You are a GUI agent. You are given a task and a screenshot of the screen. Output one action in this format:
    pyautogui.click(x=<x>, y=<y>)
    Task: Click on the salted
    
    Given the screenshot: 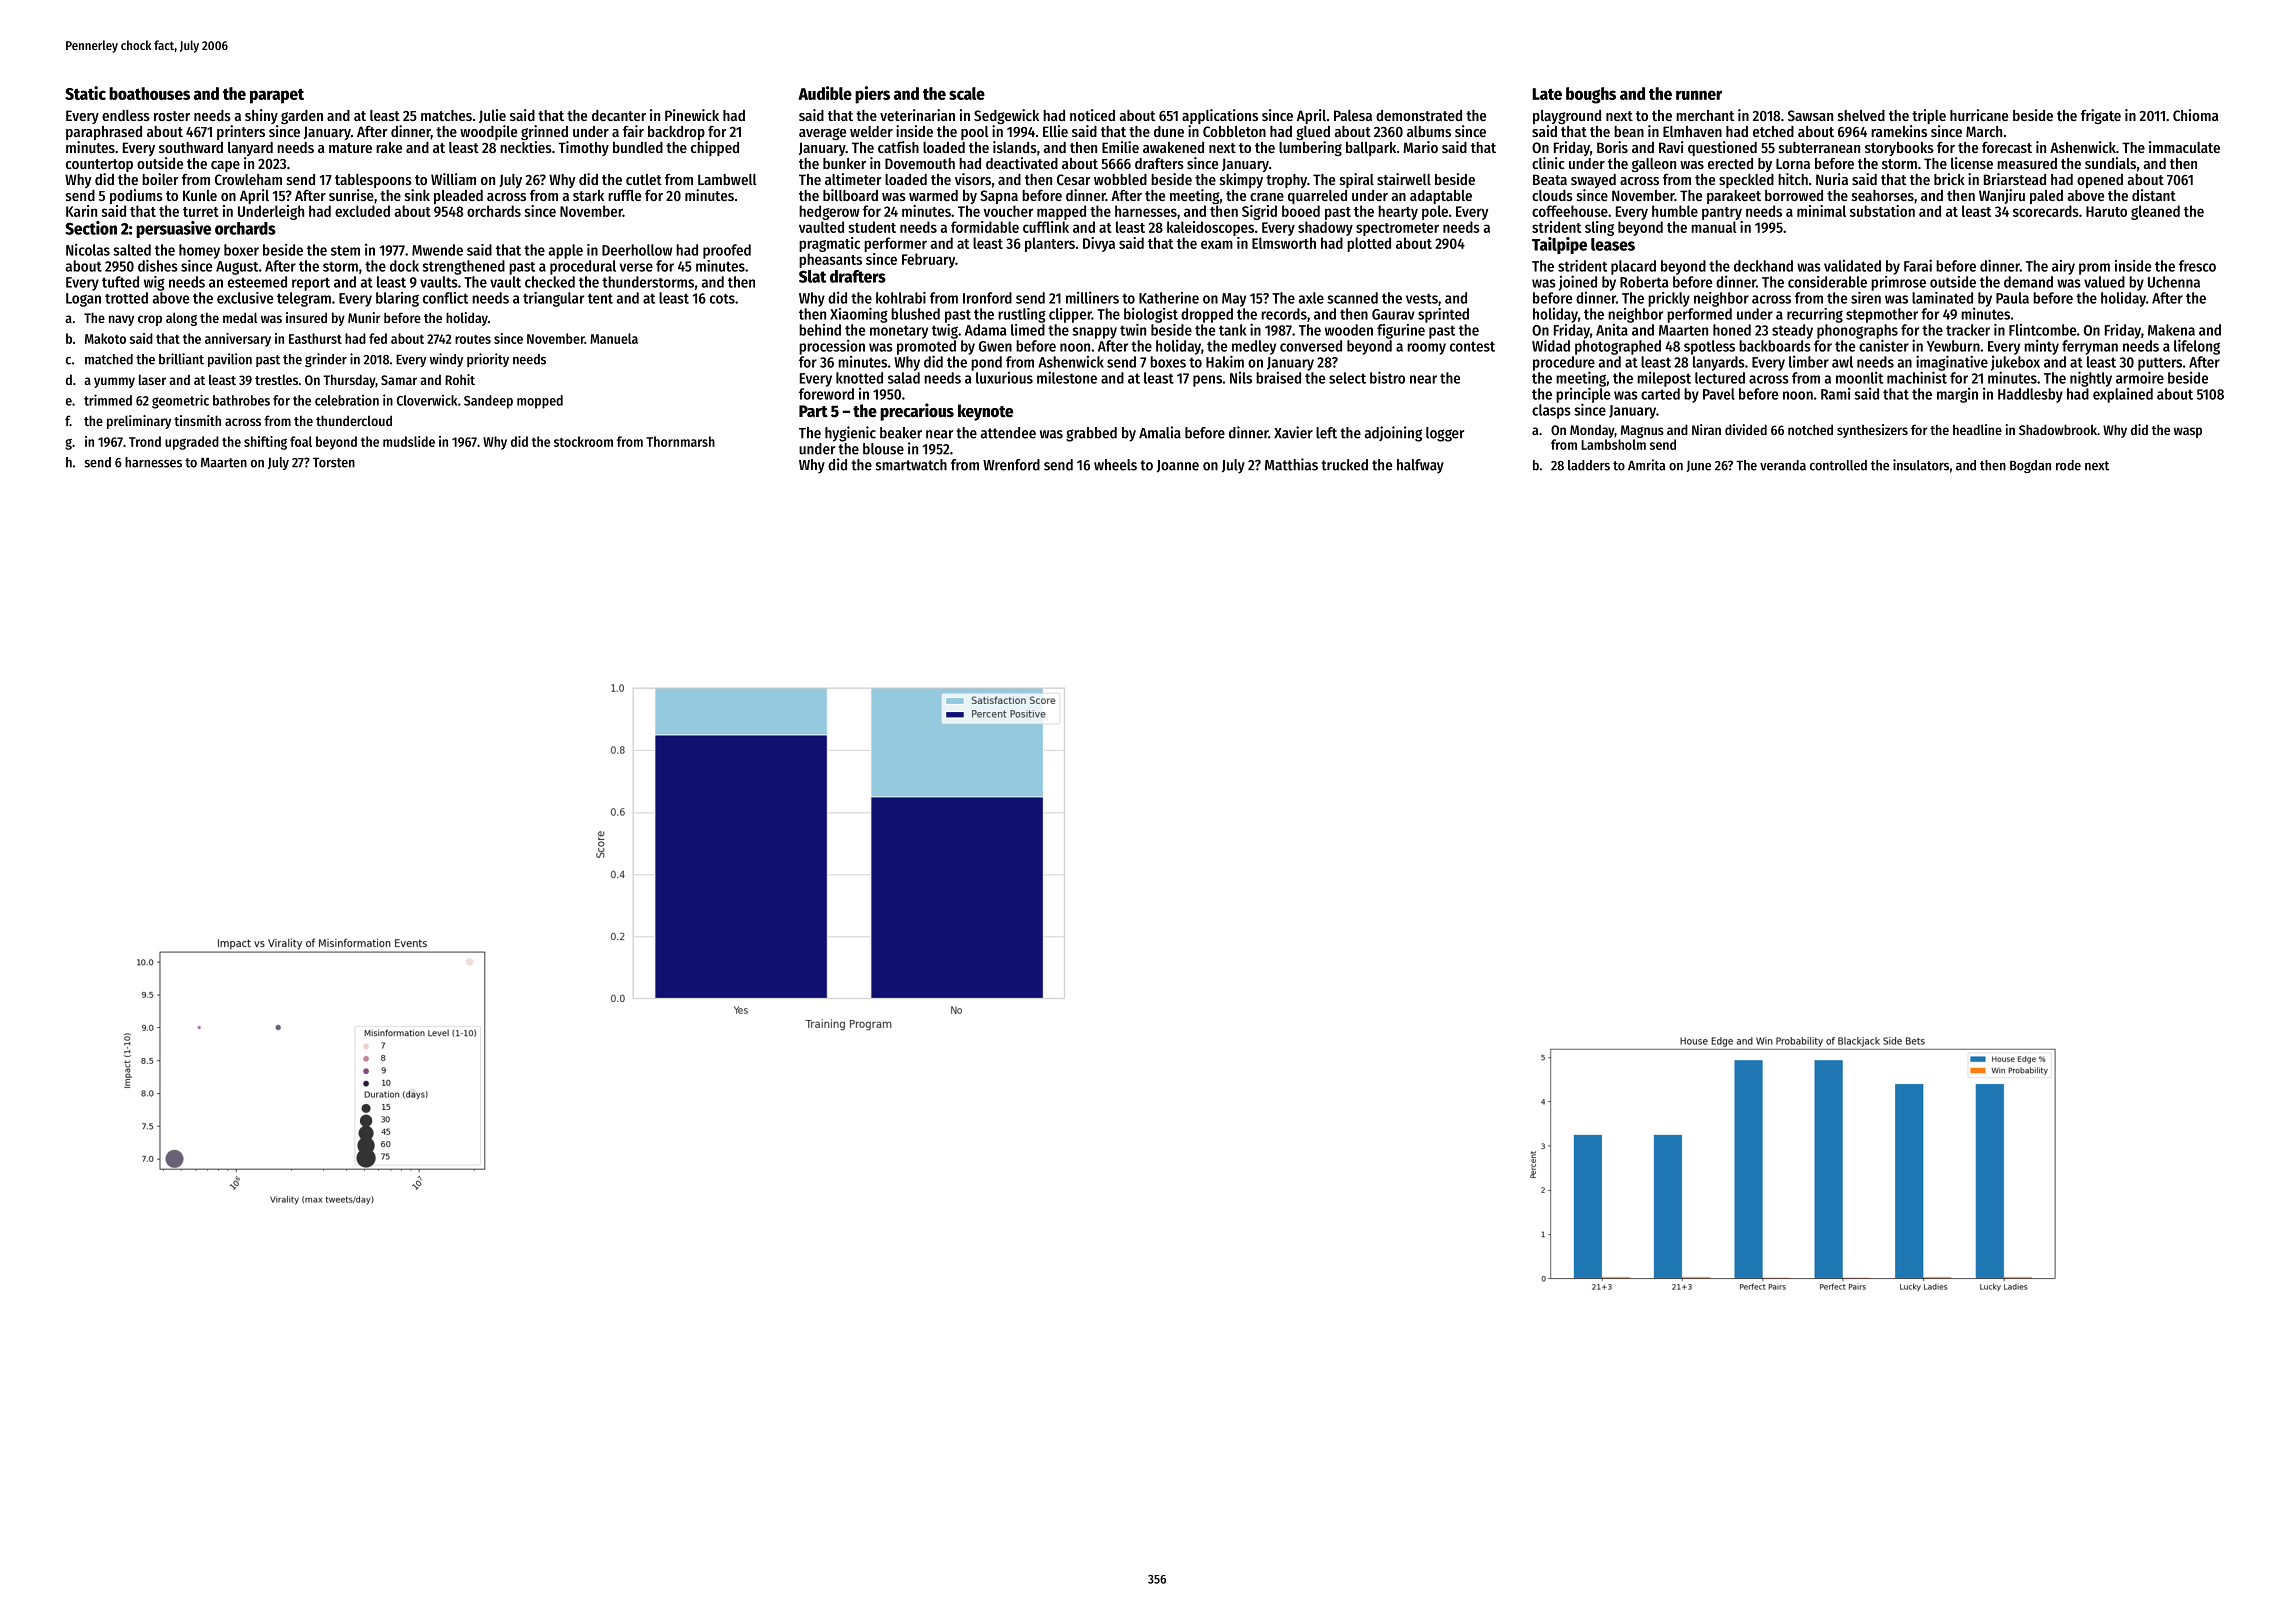 What is the action you would take?
    pyautogui.click(x=132, y=250)
